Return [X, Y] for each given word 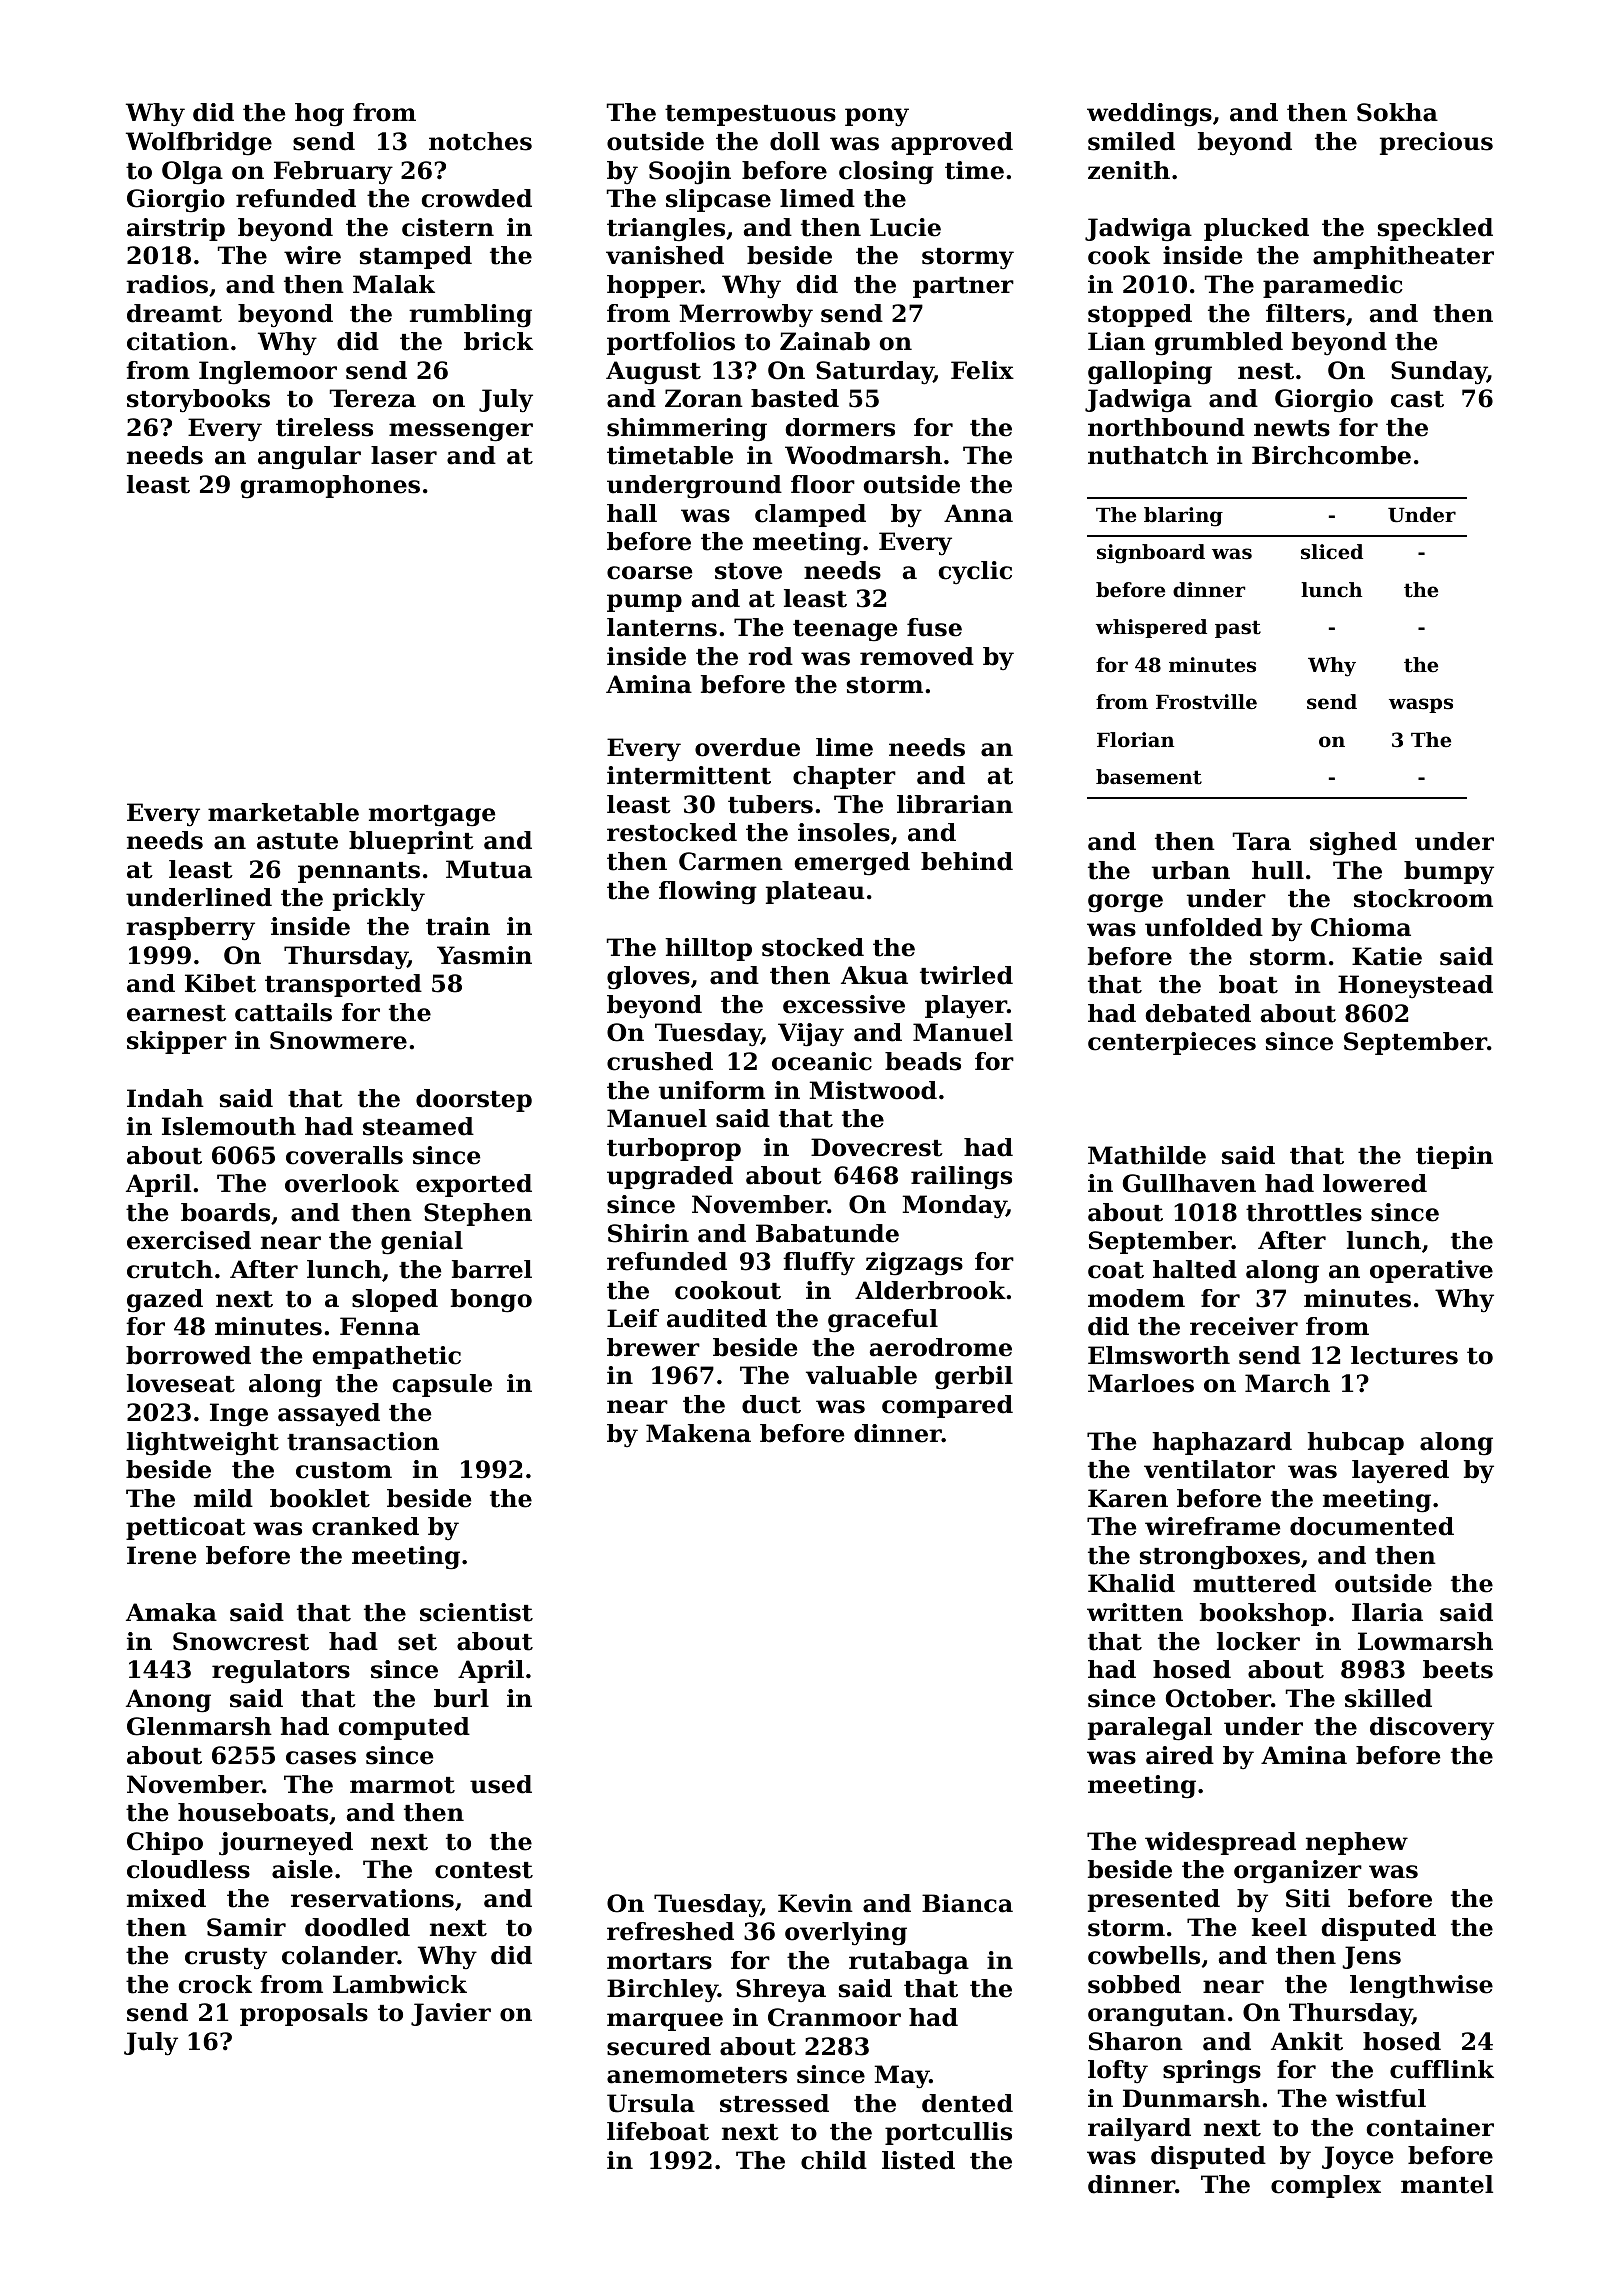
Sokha [1397, 112]
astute [297, 841]
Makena [698, 1433]
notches [480, 141]
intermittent [689, 775]
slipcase [718, 200]
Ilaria [1387, 1612]
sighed [1353, 844]
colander [339, 1955]
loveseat [181, 1383]
